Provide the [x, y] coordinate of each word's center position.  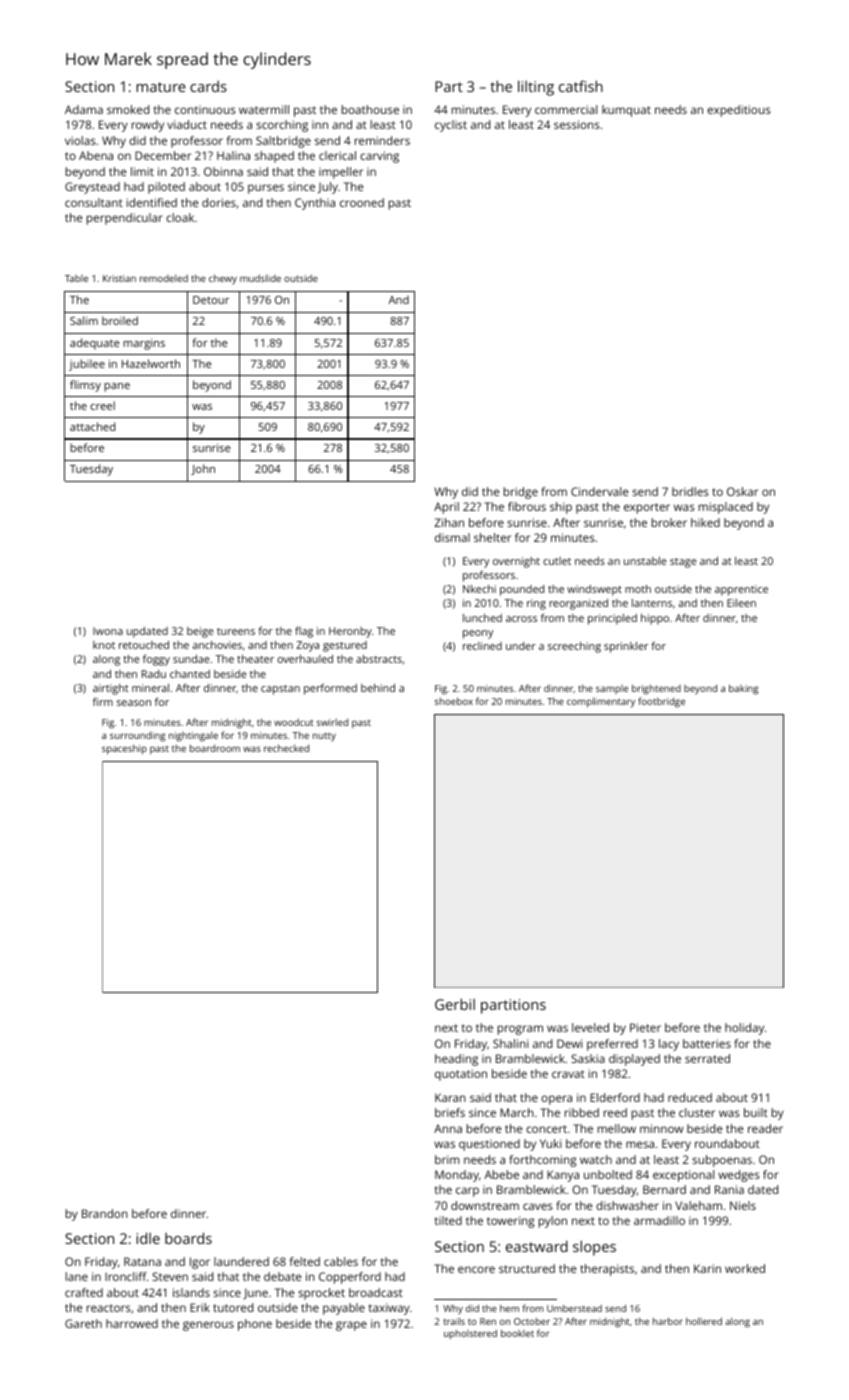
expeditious [739, 111]
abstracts [379, 659]
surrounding [137, 736]
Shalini [510, 1043]
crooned [362, 202]
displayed [634, 1060]
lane [77, 1276]
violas [80, 140]
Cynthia [315, 204]
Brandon [105, 1213]
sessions [577, 124]
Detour [211, 300]
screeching [574, 647]
